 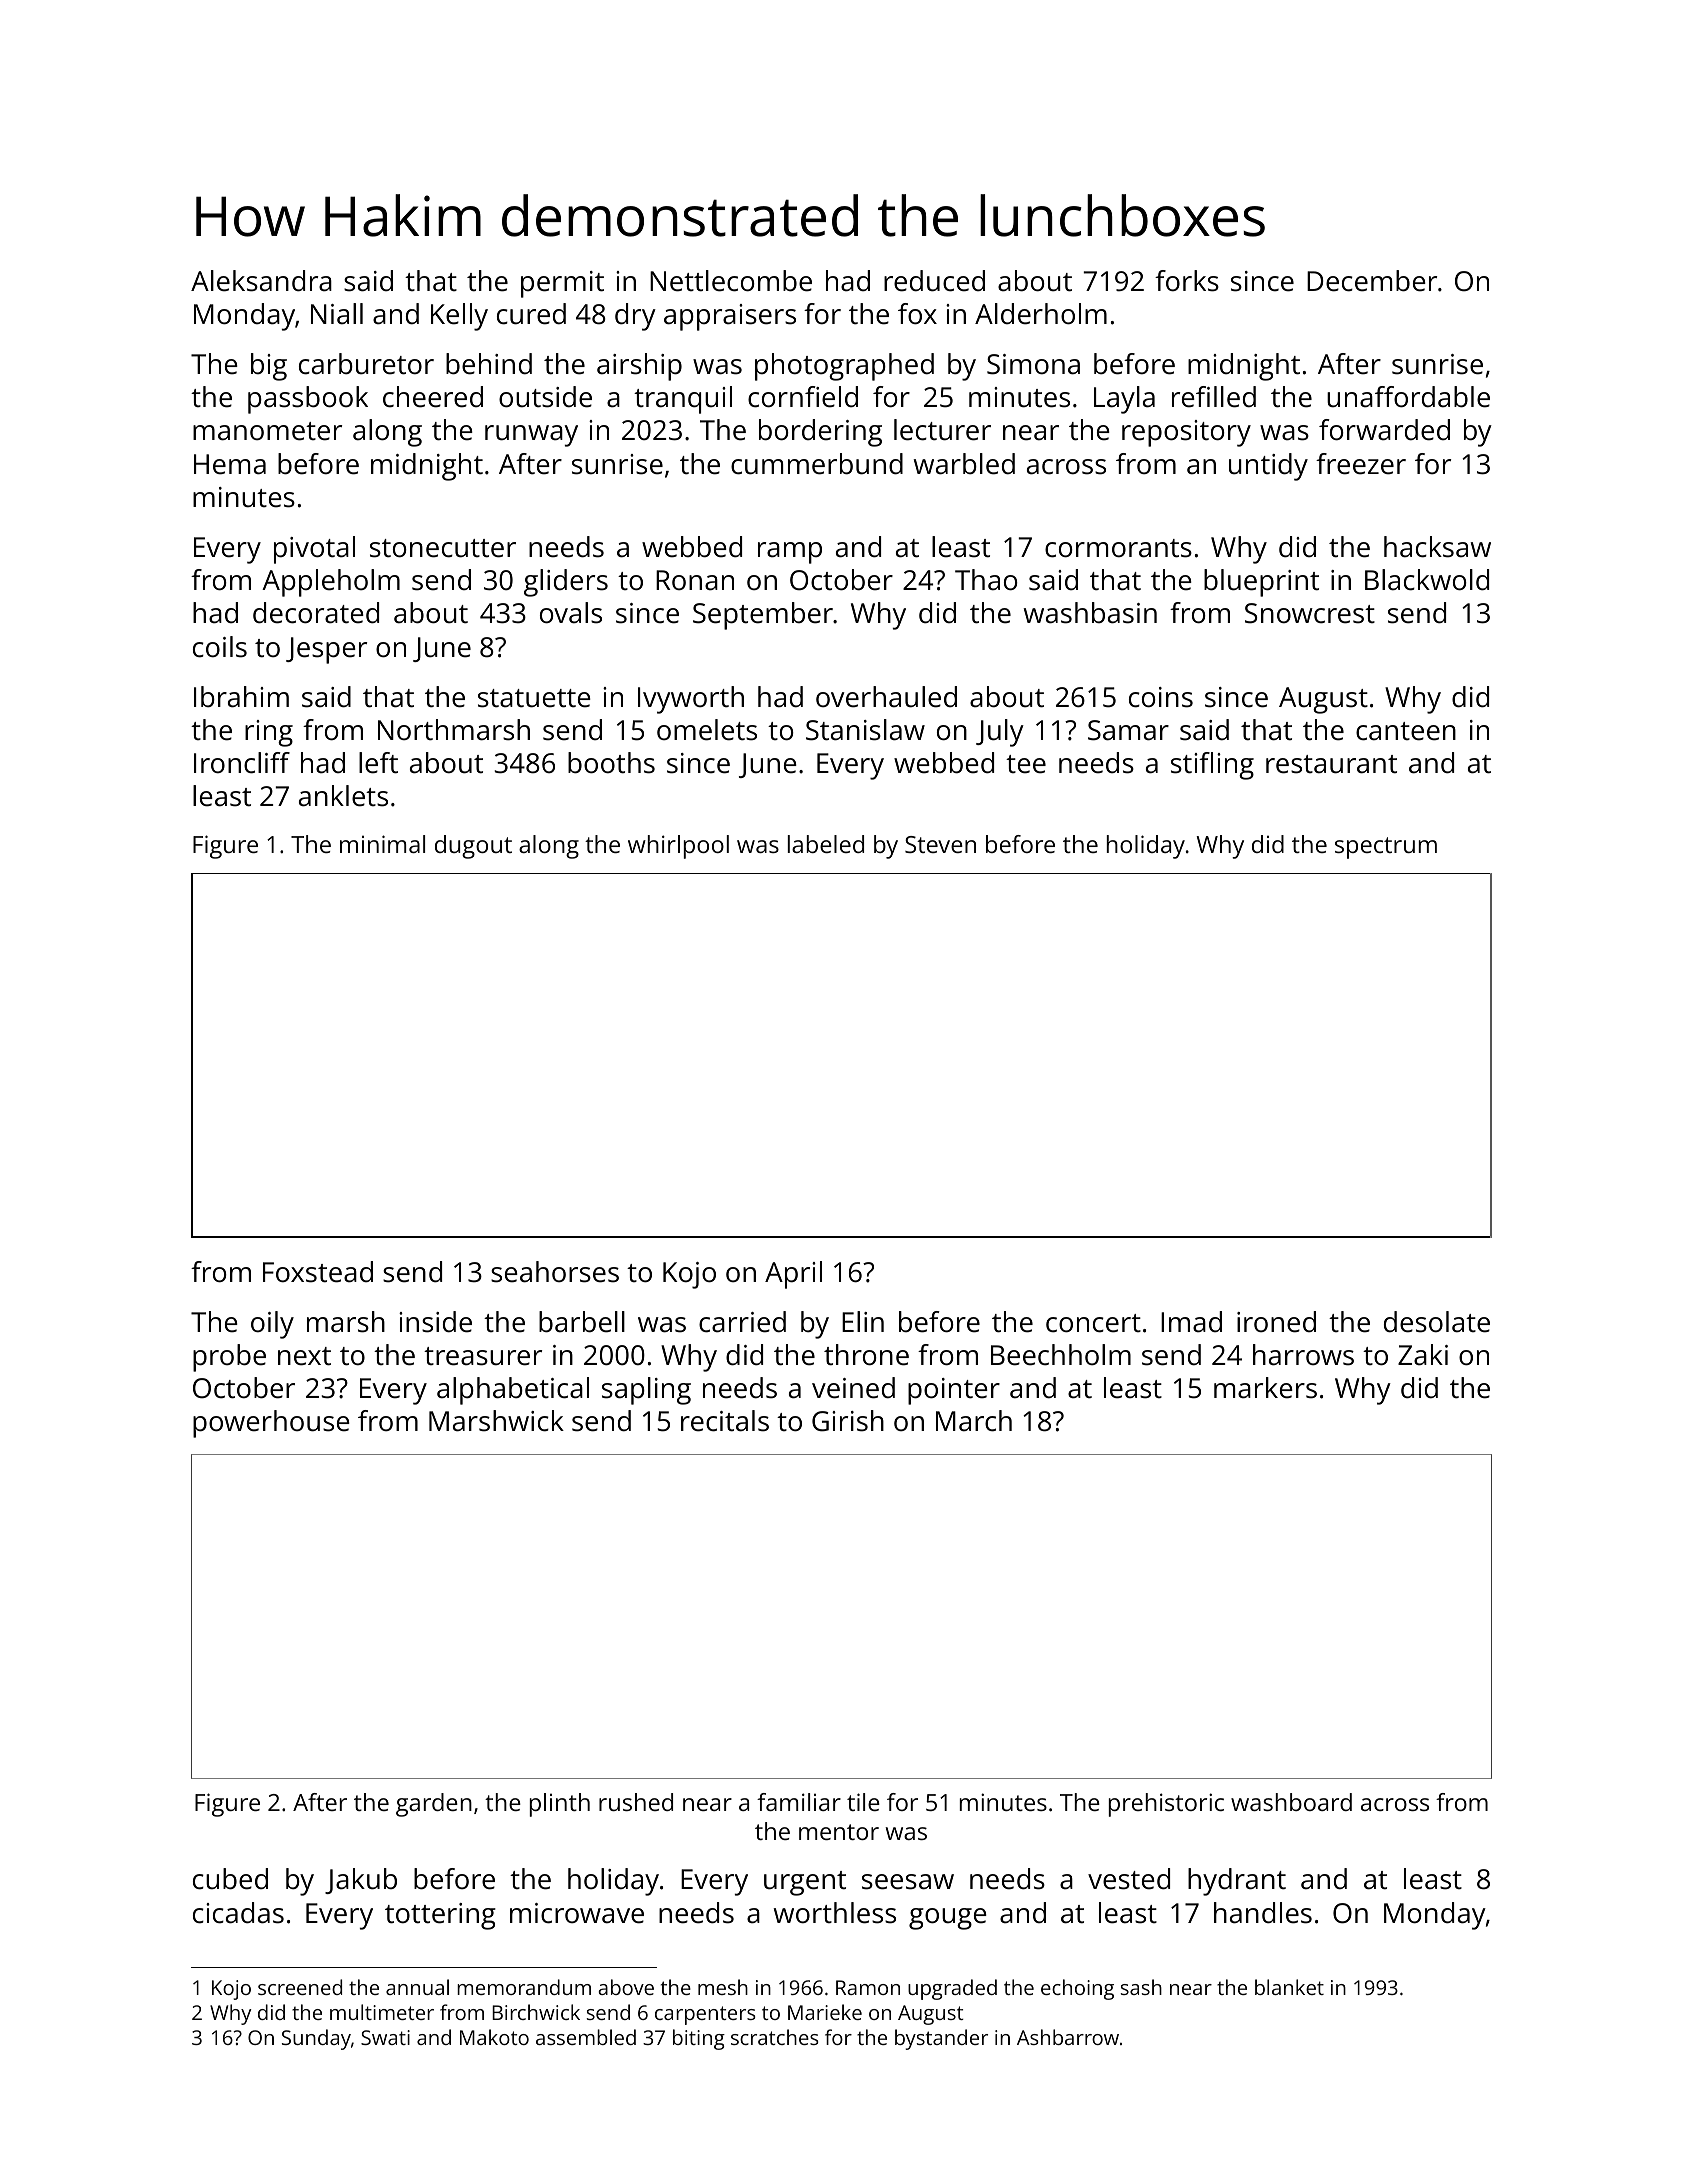 What do you see at coordinates (863, 1321) in the screenshot?
I see `Elin` at bounding box center [863, 1321].
